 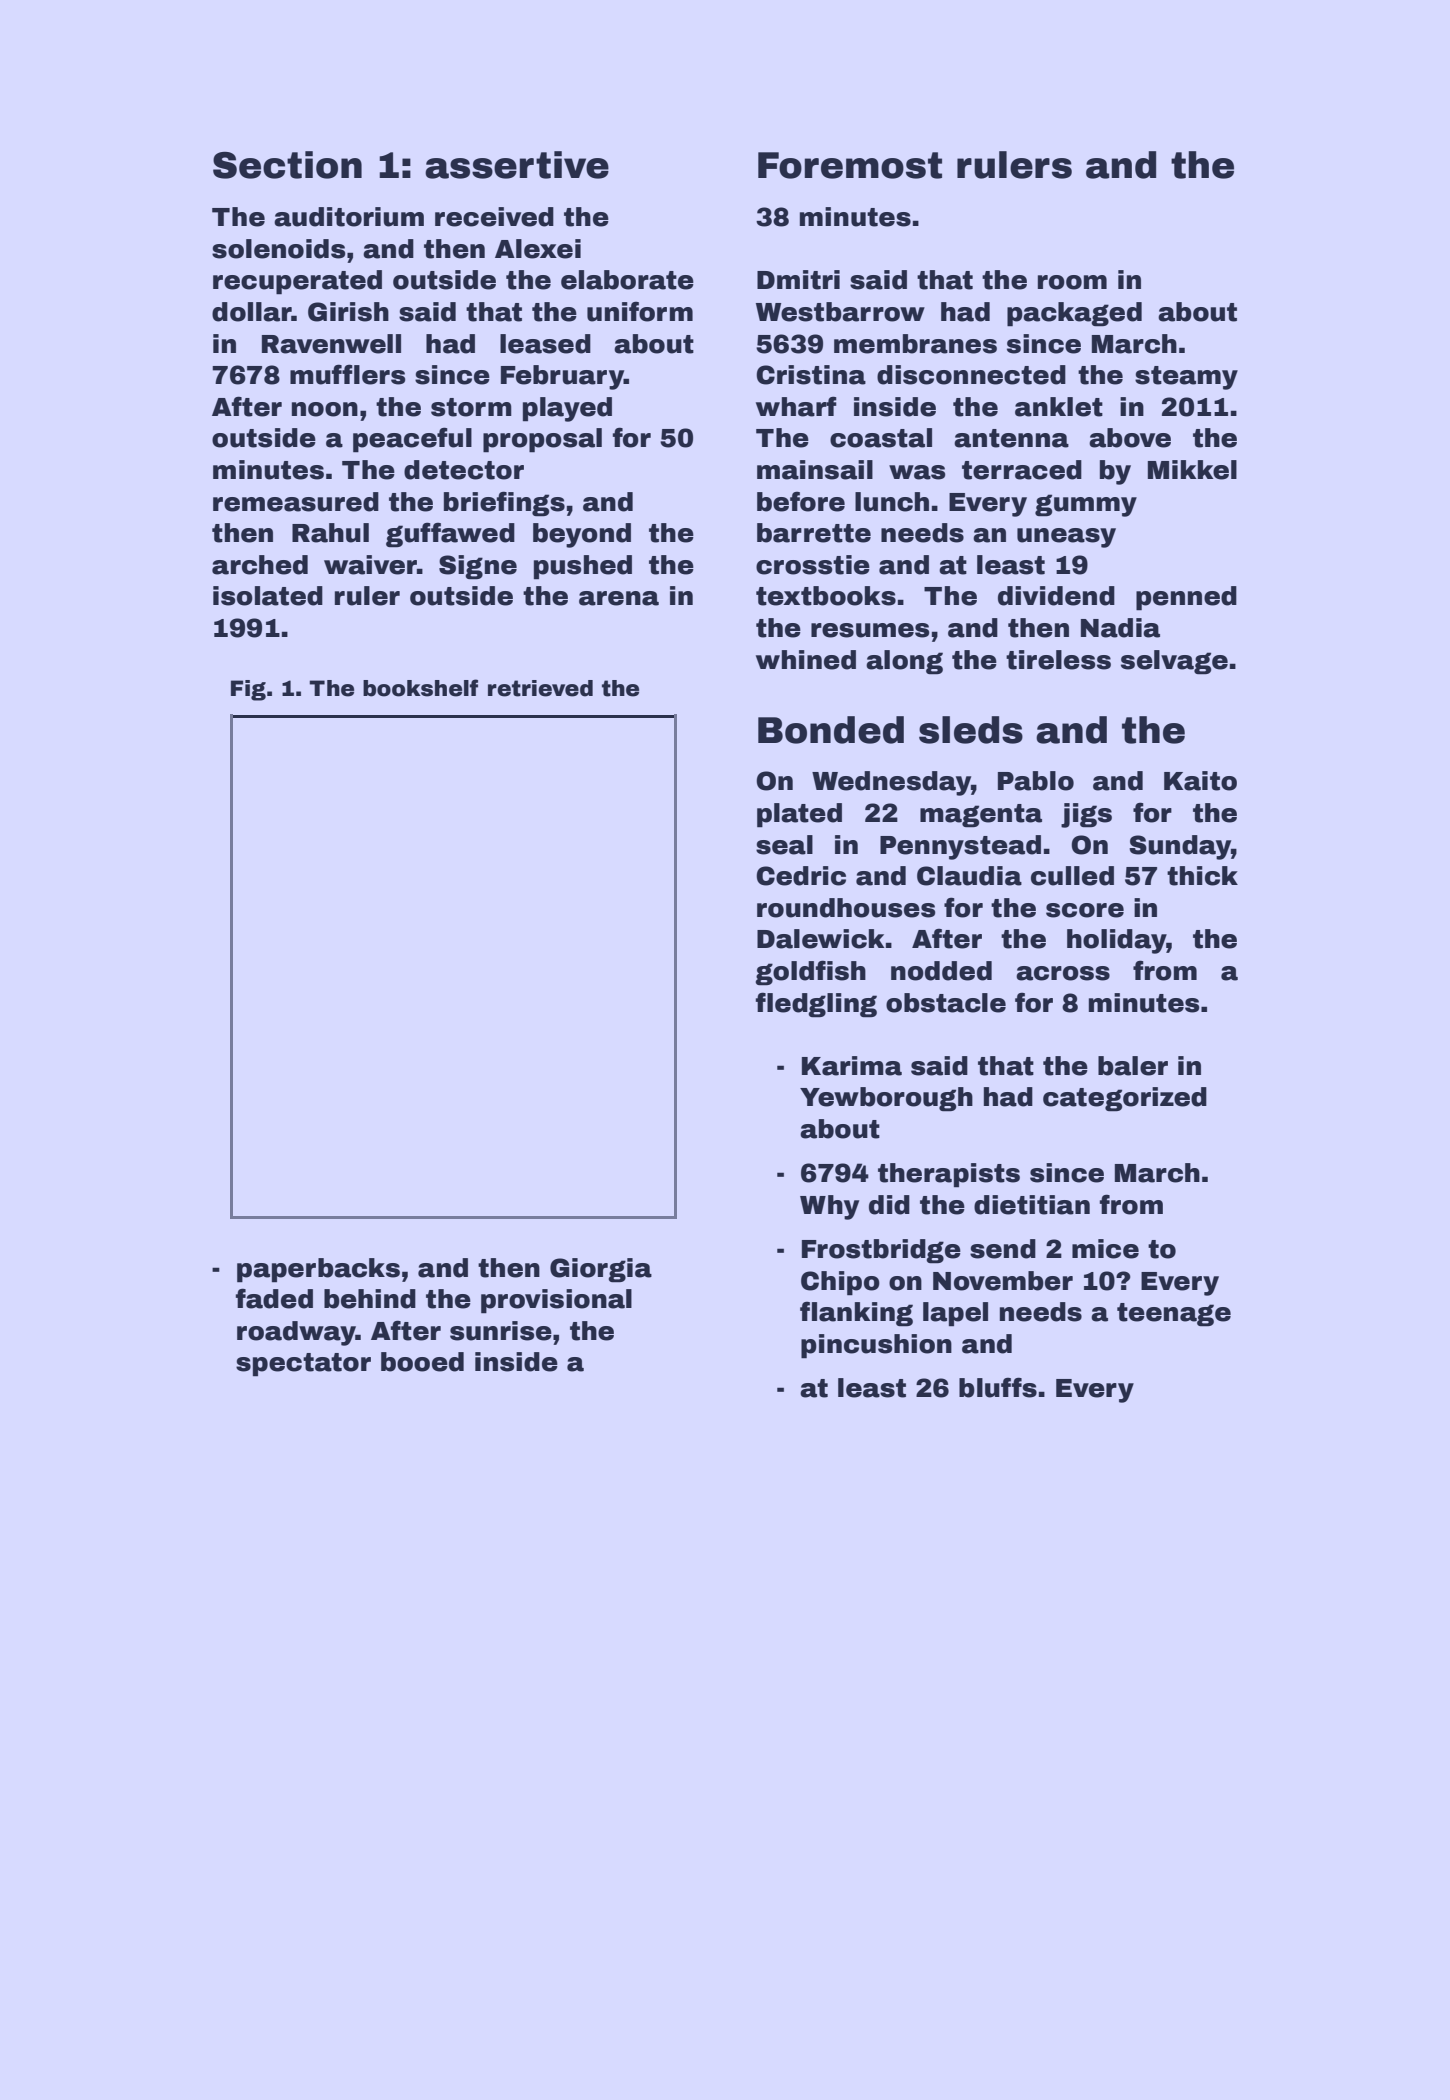 What do you see at coordinates (876, 1346) in the image?
I see `pincushion` at bounding box center [876, 1346].
